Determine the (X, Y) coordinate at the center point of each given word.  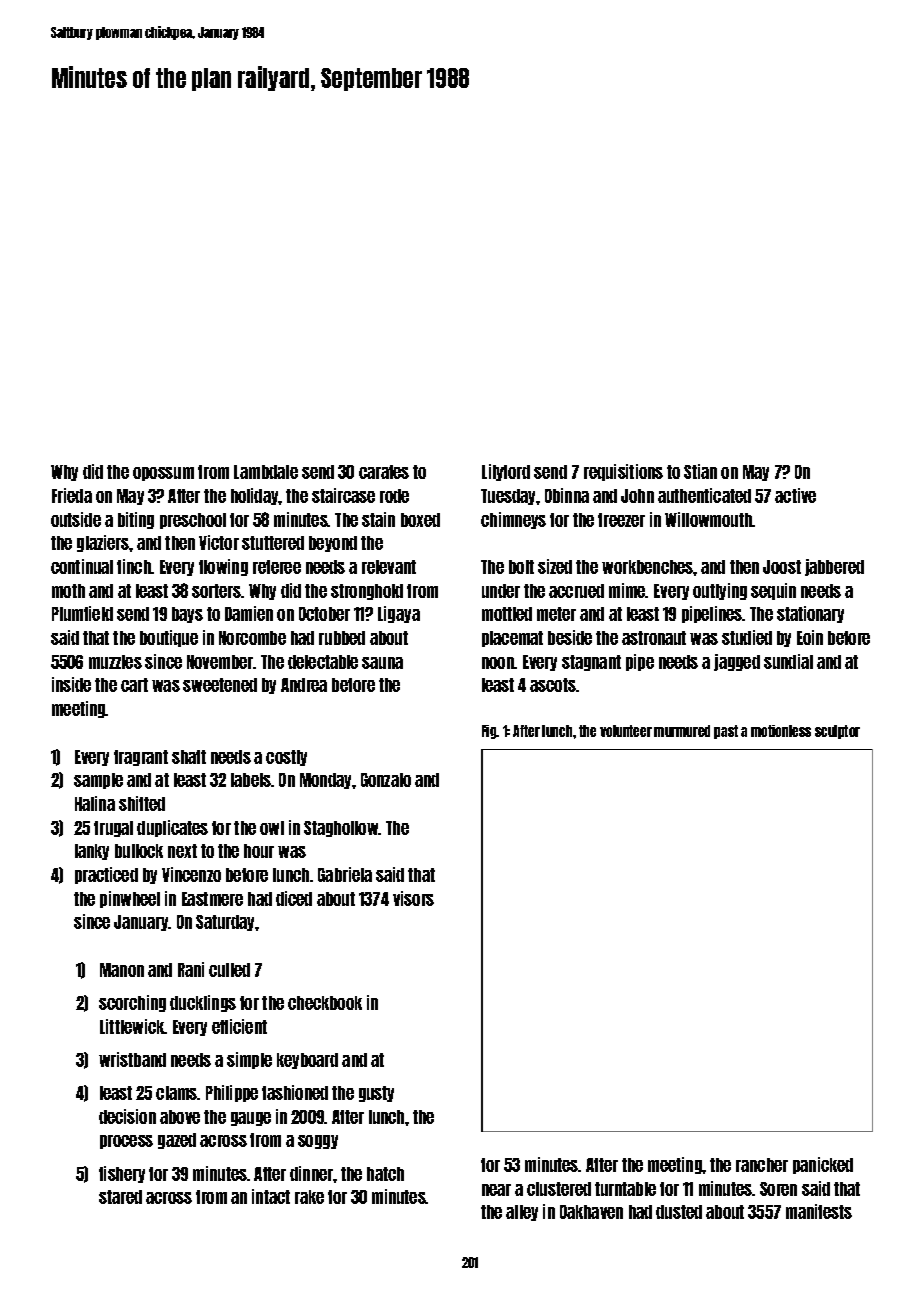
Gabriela (345, 874)
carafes (384, 472)
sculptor (837, 732)
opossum (163, 474)
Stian (700, 471)
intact (271, 1196)
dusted (679, 1212)
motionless (781, 731)
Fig (489, 732)
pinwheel (130, 899)
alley (522, 1213)
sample (98, 781)
